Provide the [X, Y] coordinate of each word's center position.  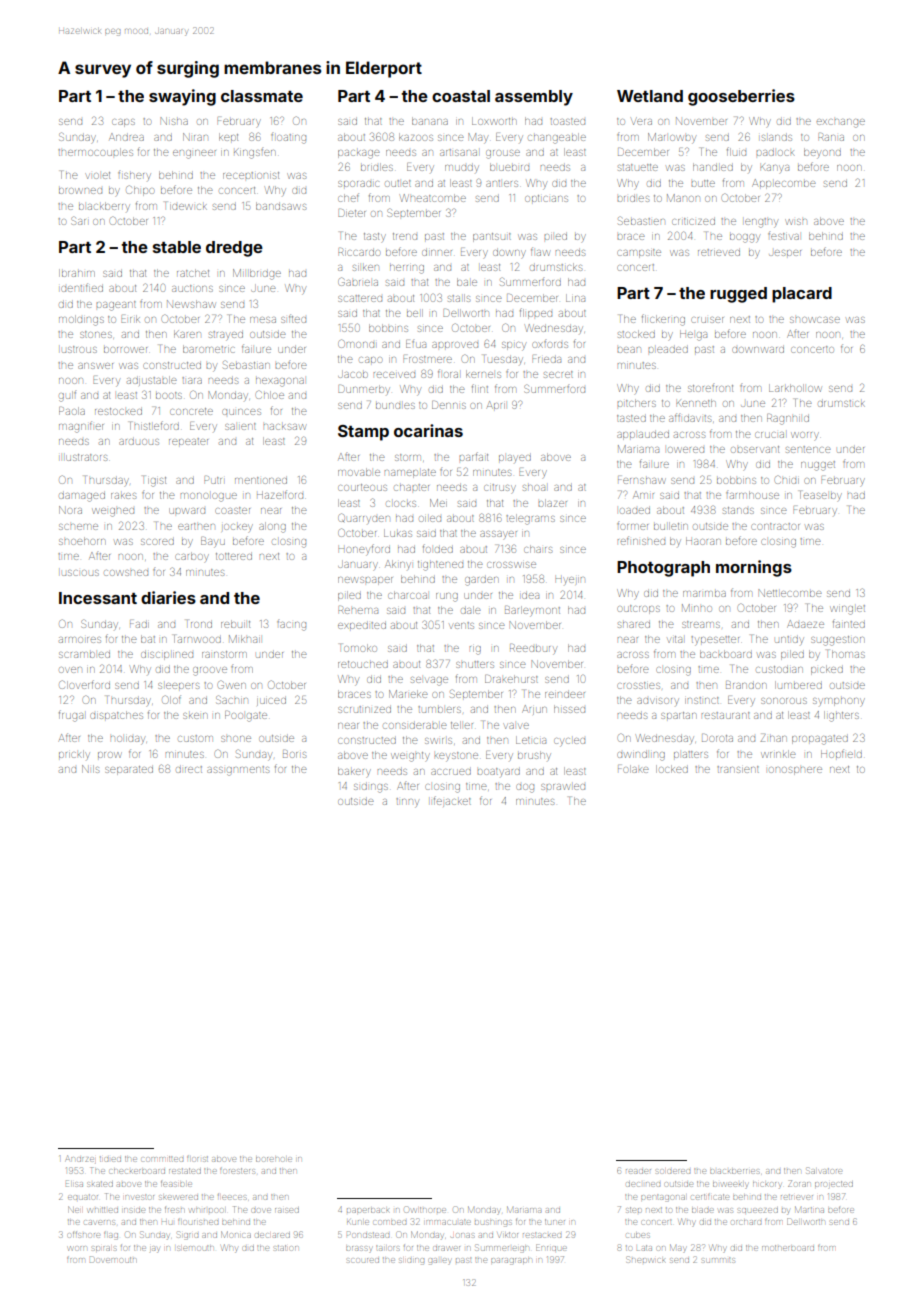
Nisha [174, 121]
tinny [407, 803]
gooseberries [741, 97]
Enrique [551, 1247]
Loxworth [494, 121]
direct [189, 769]
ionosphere [795, 771]
